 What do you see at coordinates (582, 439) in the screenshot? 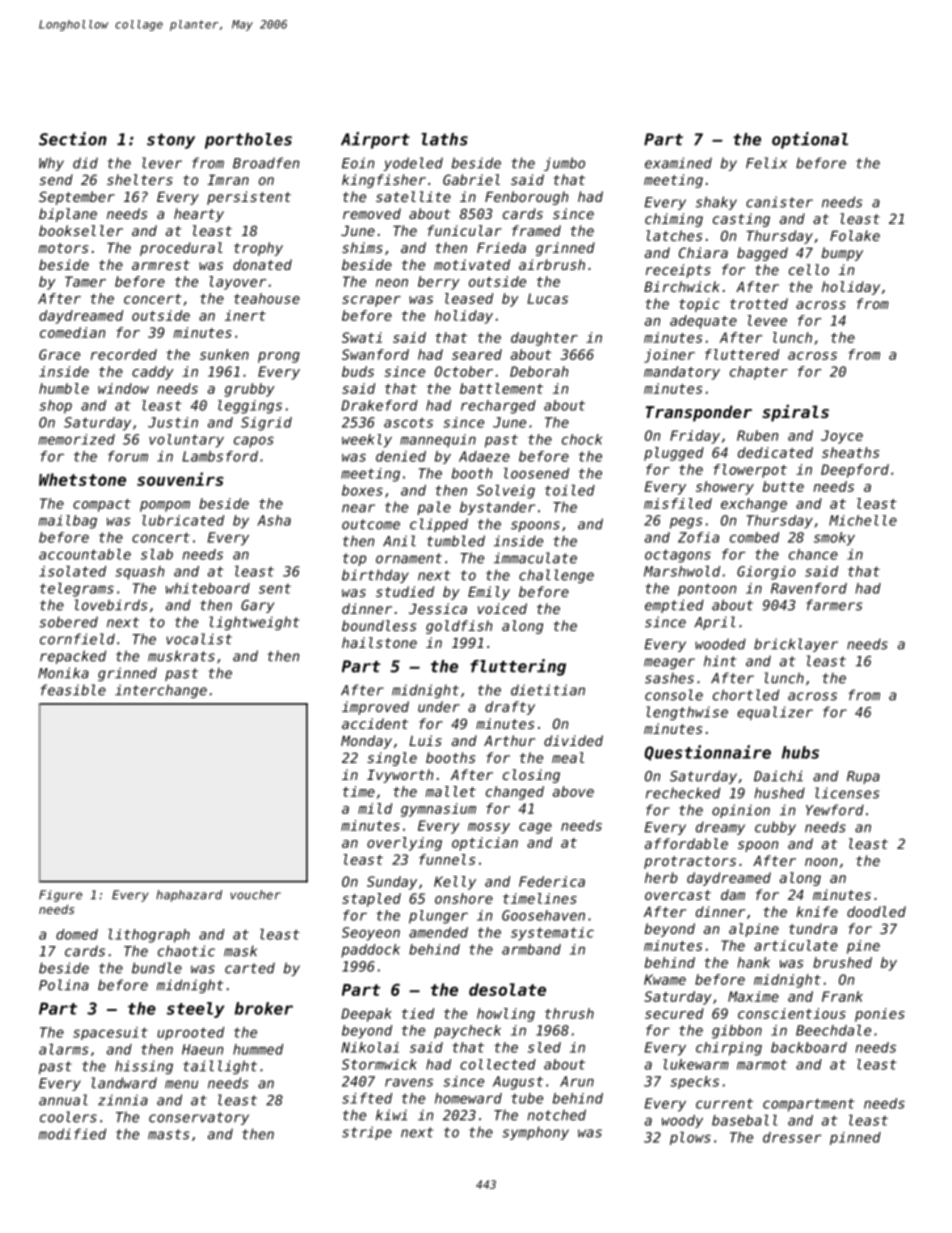
I see `chock` at bounding box center [582, 439].
